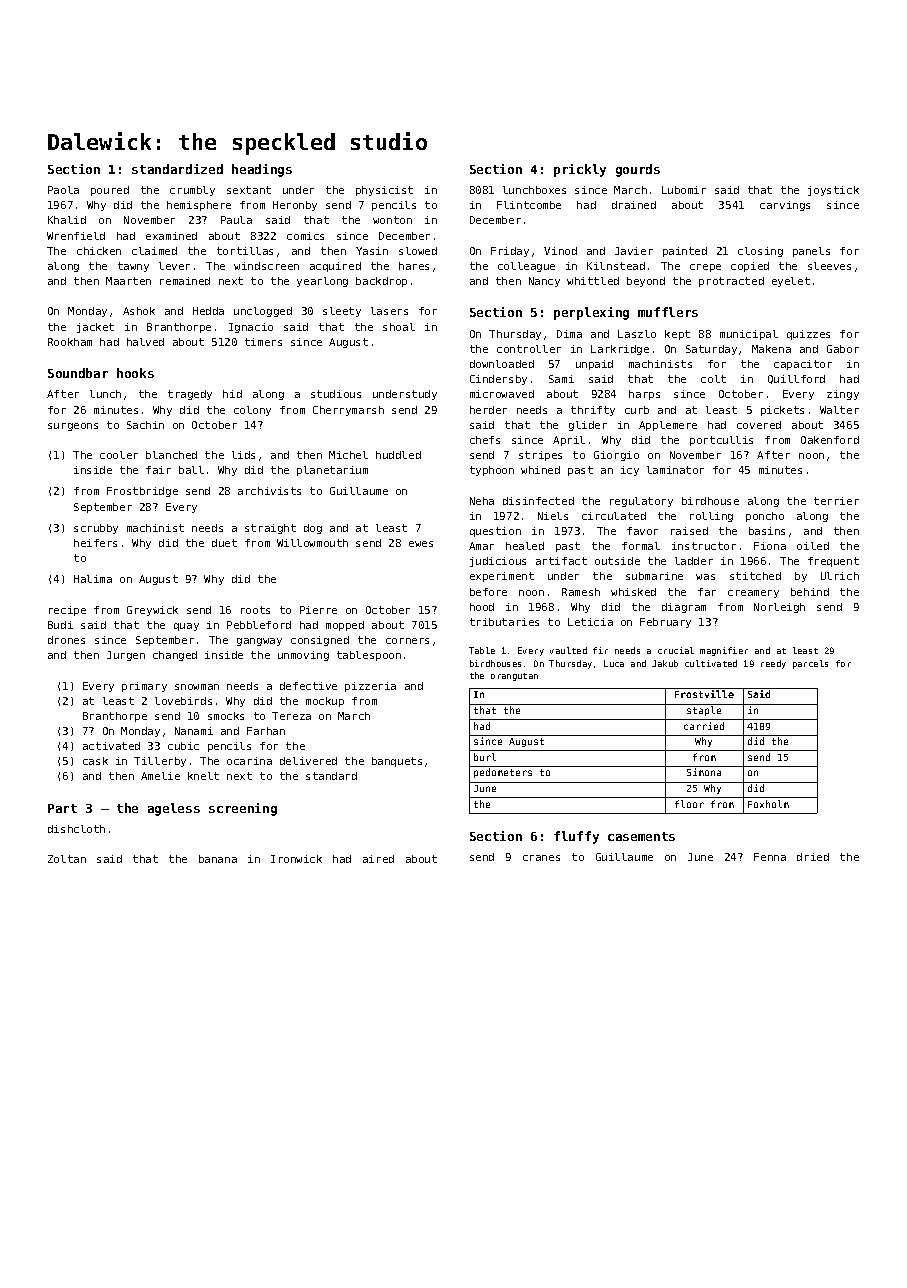 Image resolution: width=907 pixels, height=1288 pixels. What do you see at coordinates (843, 349) in the screenshot?
I see `Gabor` at bounding box center [843, 349].
